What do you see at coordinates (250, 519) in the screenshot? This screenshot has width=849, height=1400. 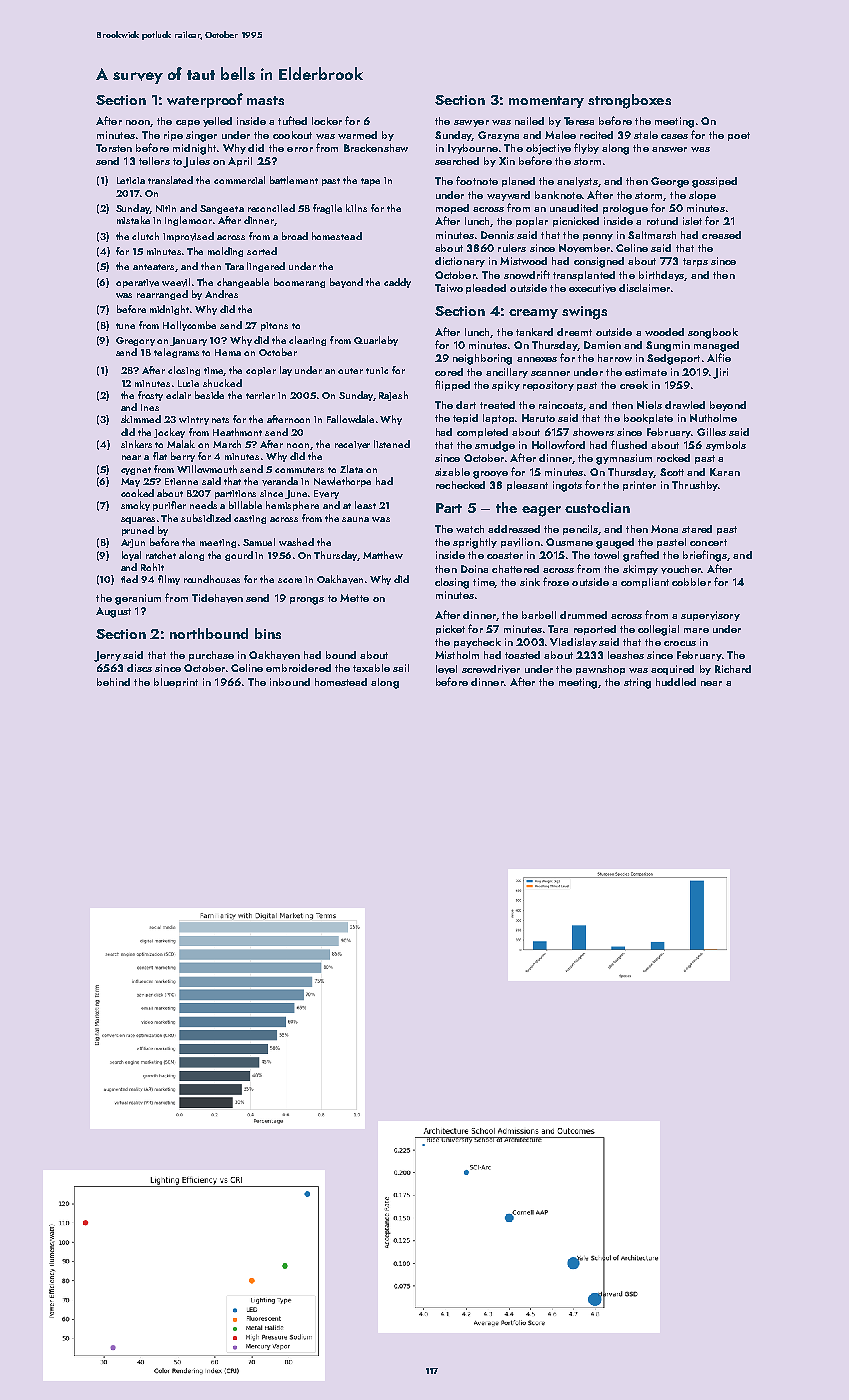 I see `casting` at bounding box center [250, 519].
